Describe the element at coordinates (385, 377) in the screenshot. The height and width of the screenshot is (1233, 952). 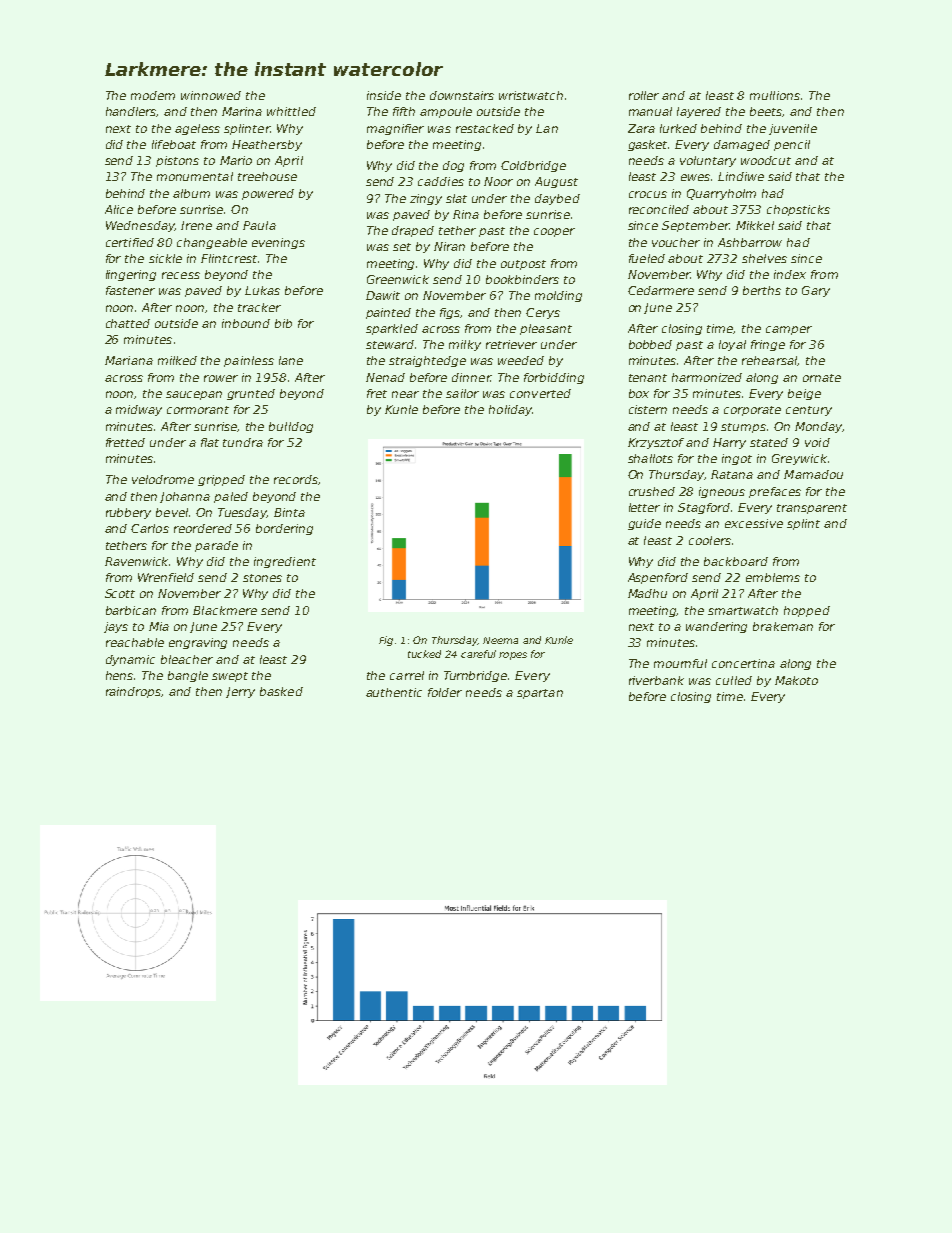
I see `Nenad` at that location.
